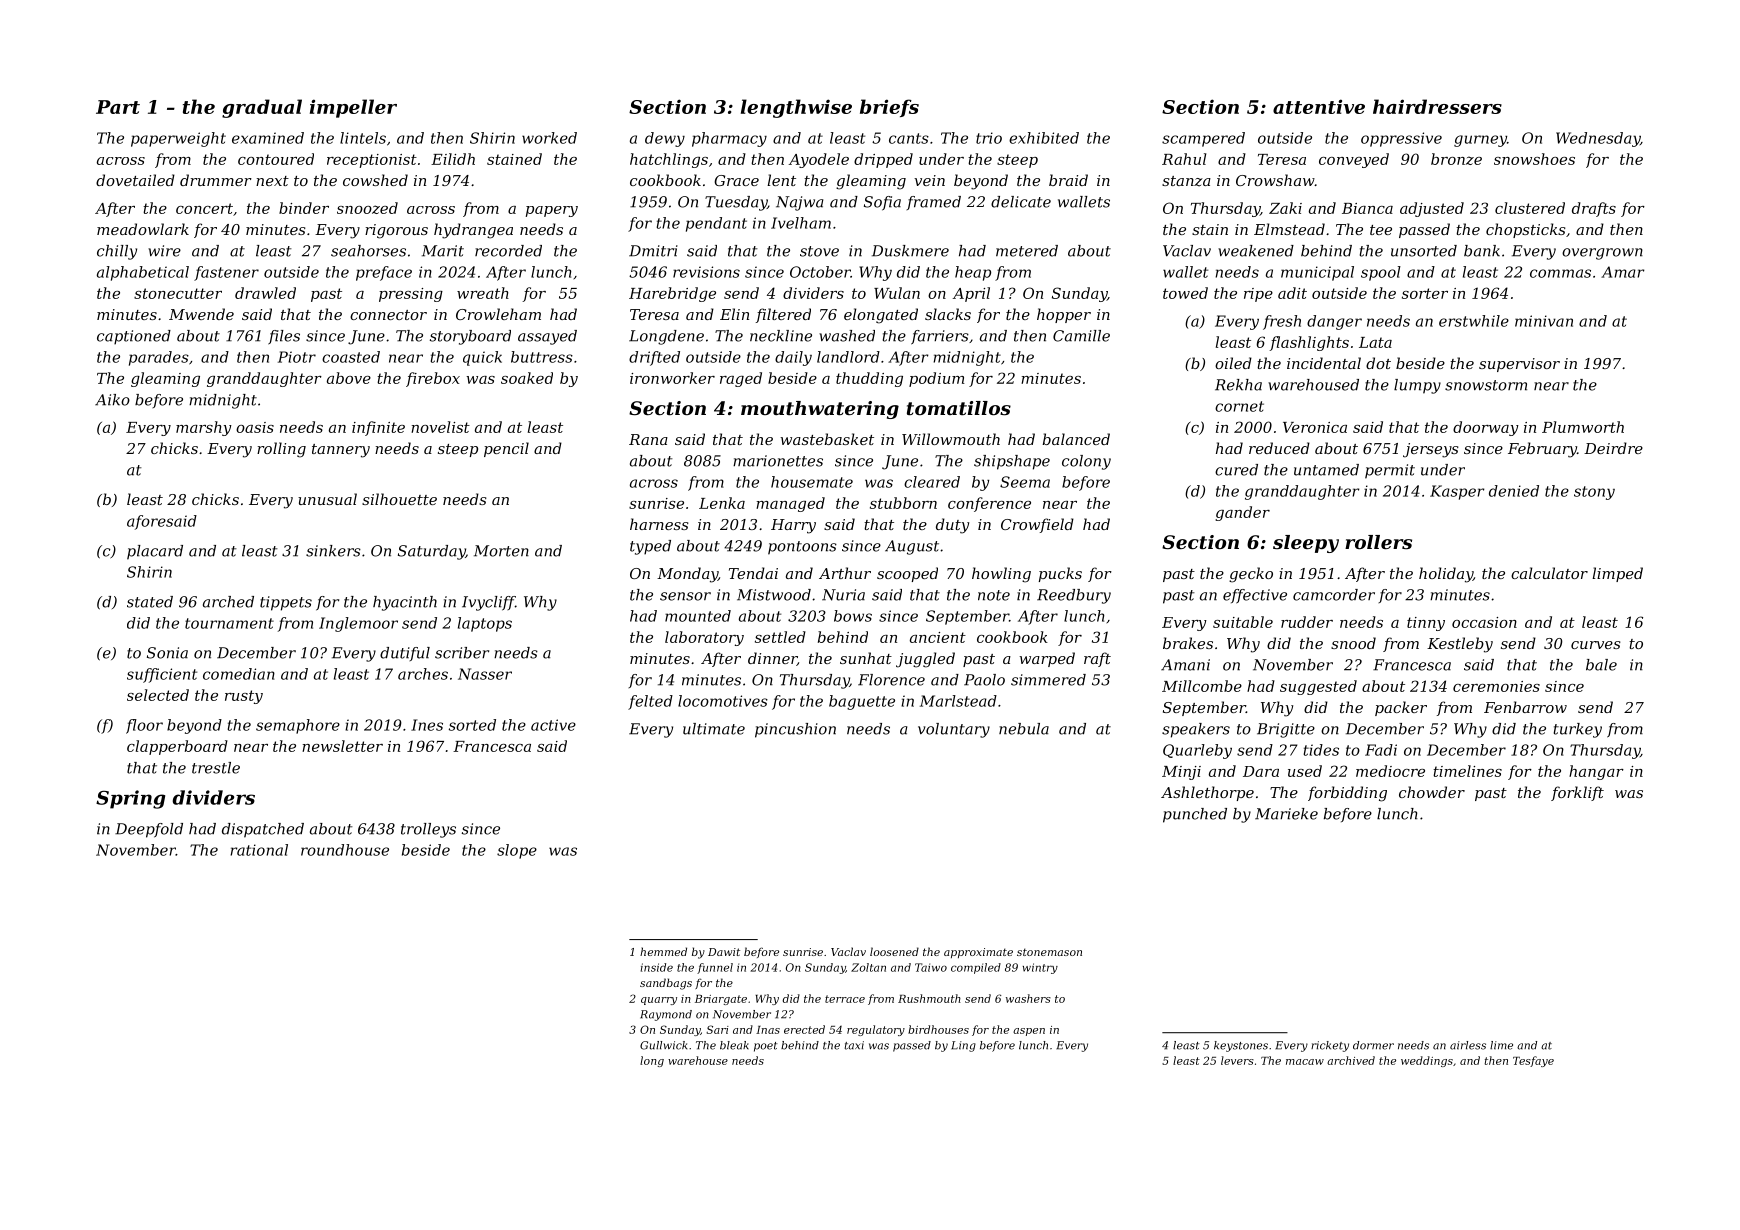  I want to click on commas, so click(1560, 273).
